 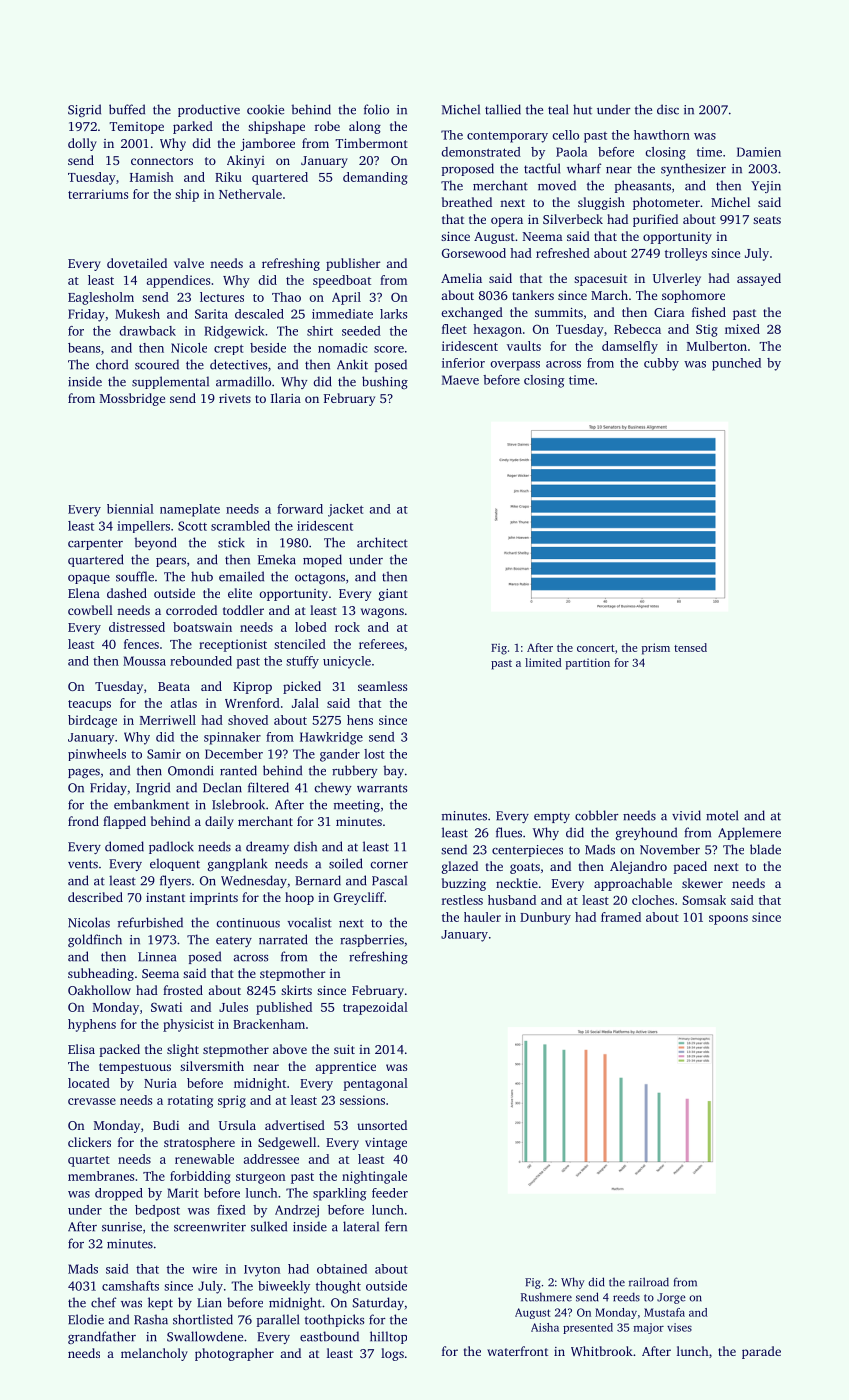 I want to click on limited, so click(x=543, y=662).
